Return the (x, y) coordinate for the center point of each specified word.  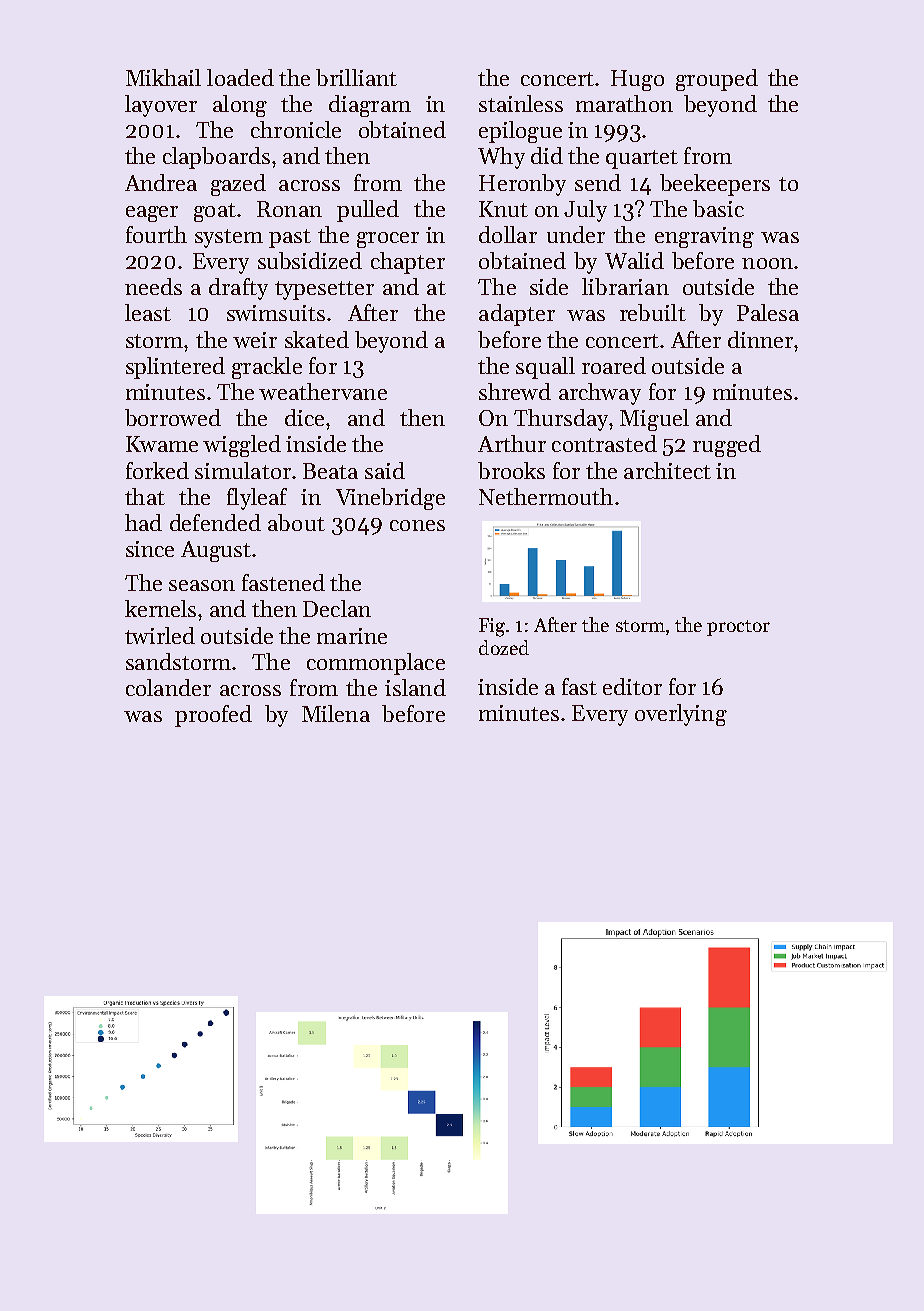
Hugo (637, 80)
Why (501, 158)
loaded (240, 77)
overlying (681, 715)
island (415, 687)
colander (168, 687)
